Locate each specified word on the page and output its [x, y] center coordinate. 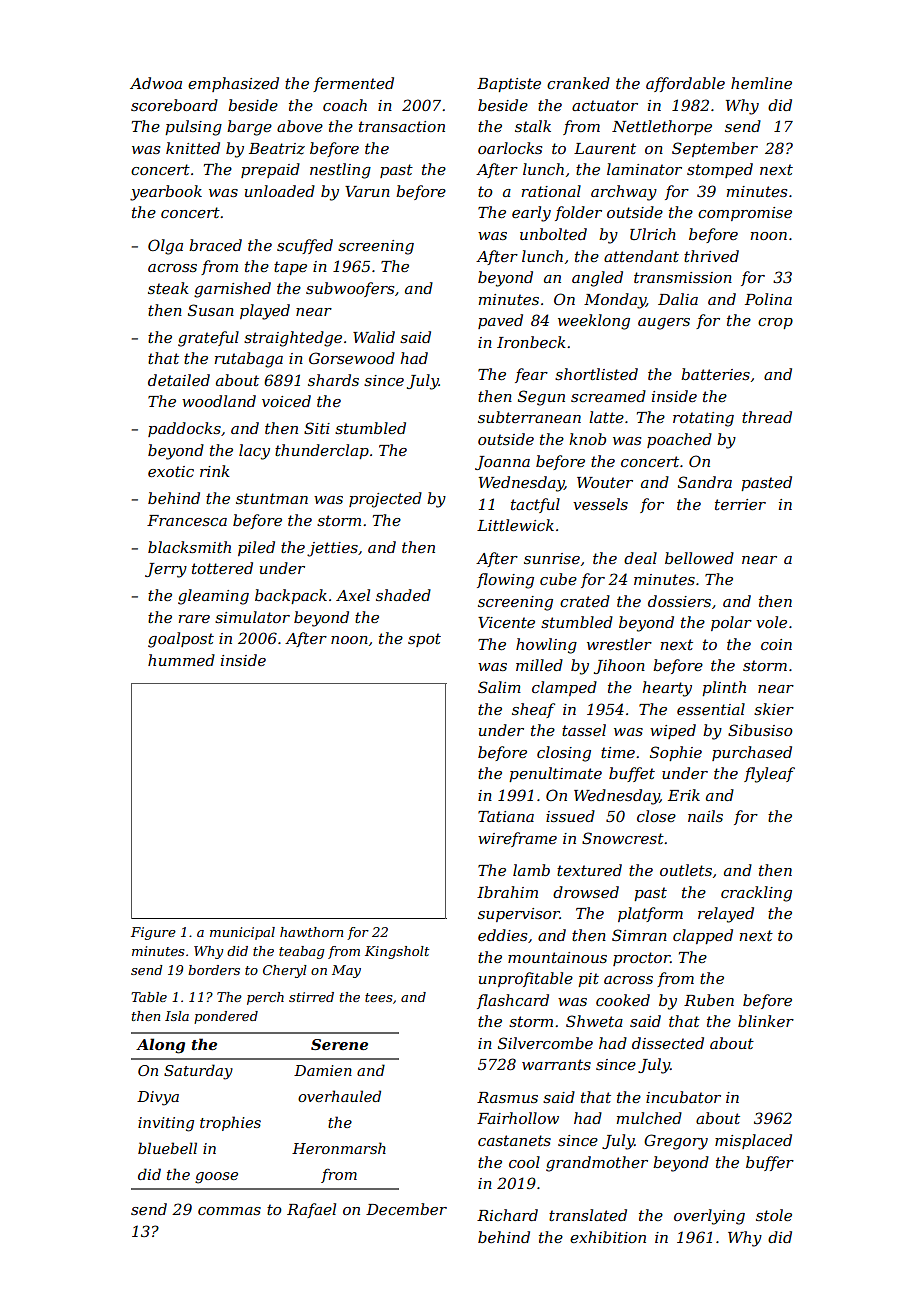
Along [160, 1046]
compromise [745, 214]
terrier [740, 504]
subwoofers [350, 289]
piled [256, 548]
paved [500, 321]
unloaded [280, 191]
